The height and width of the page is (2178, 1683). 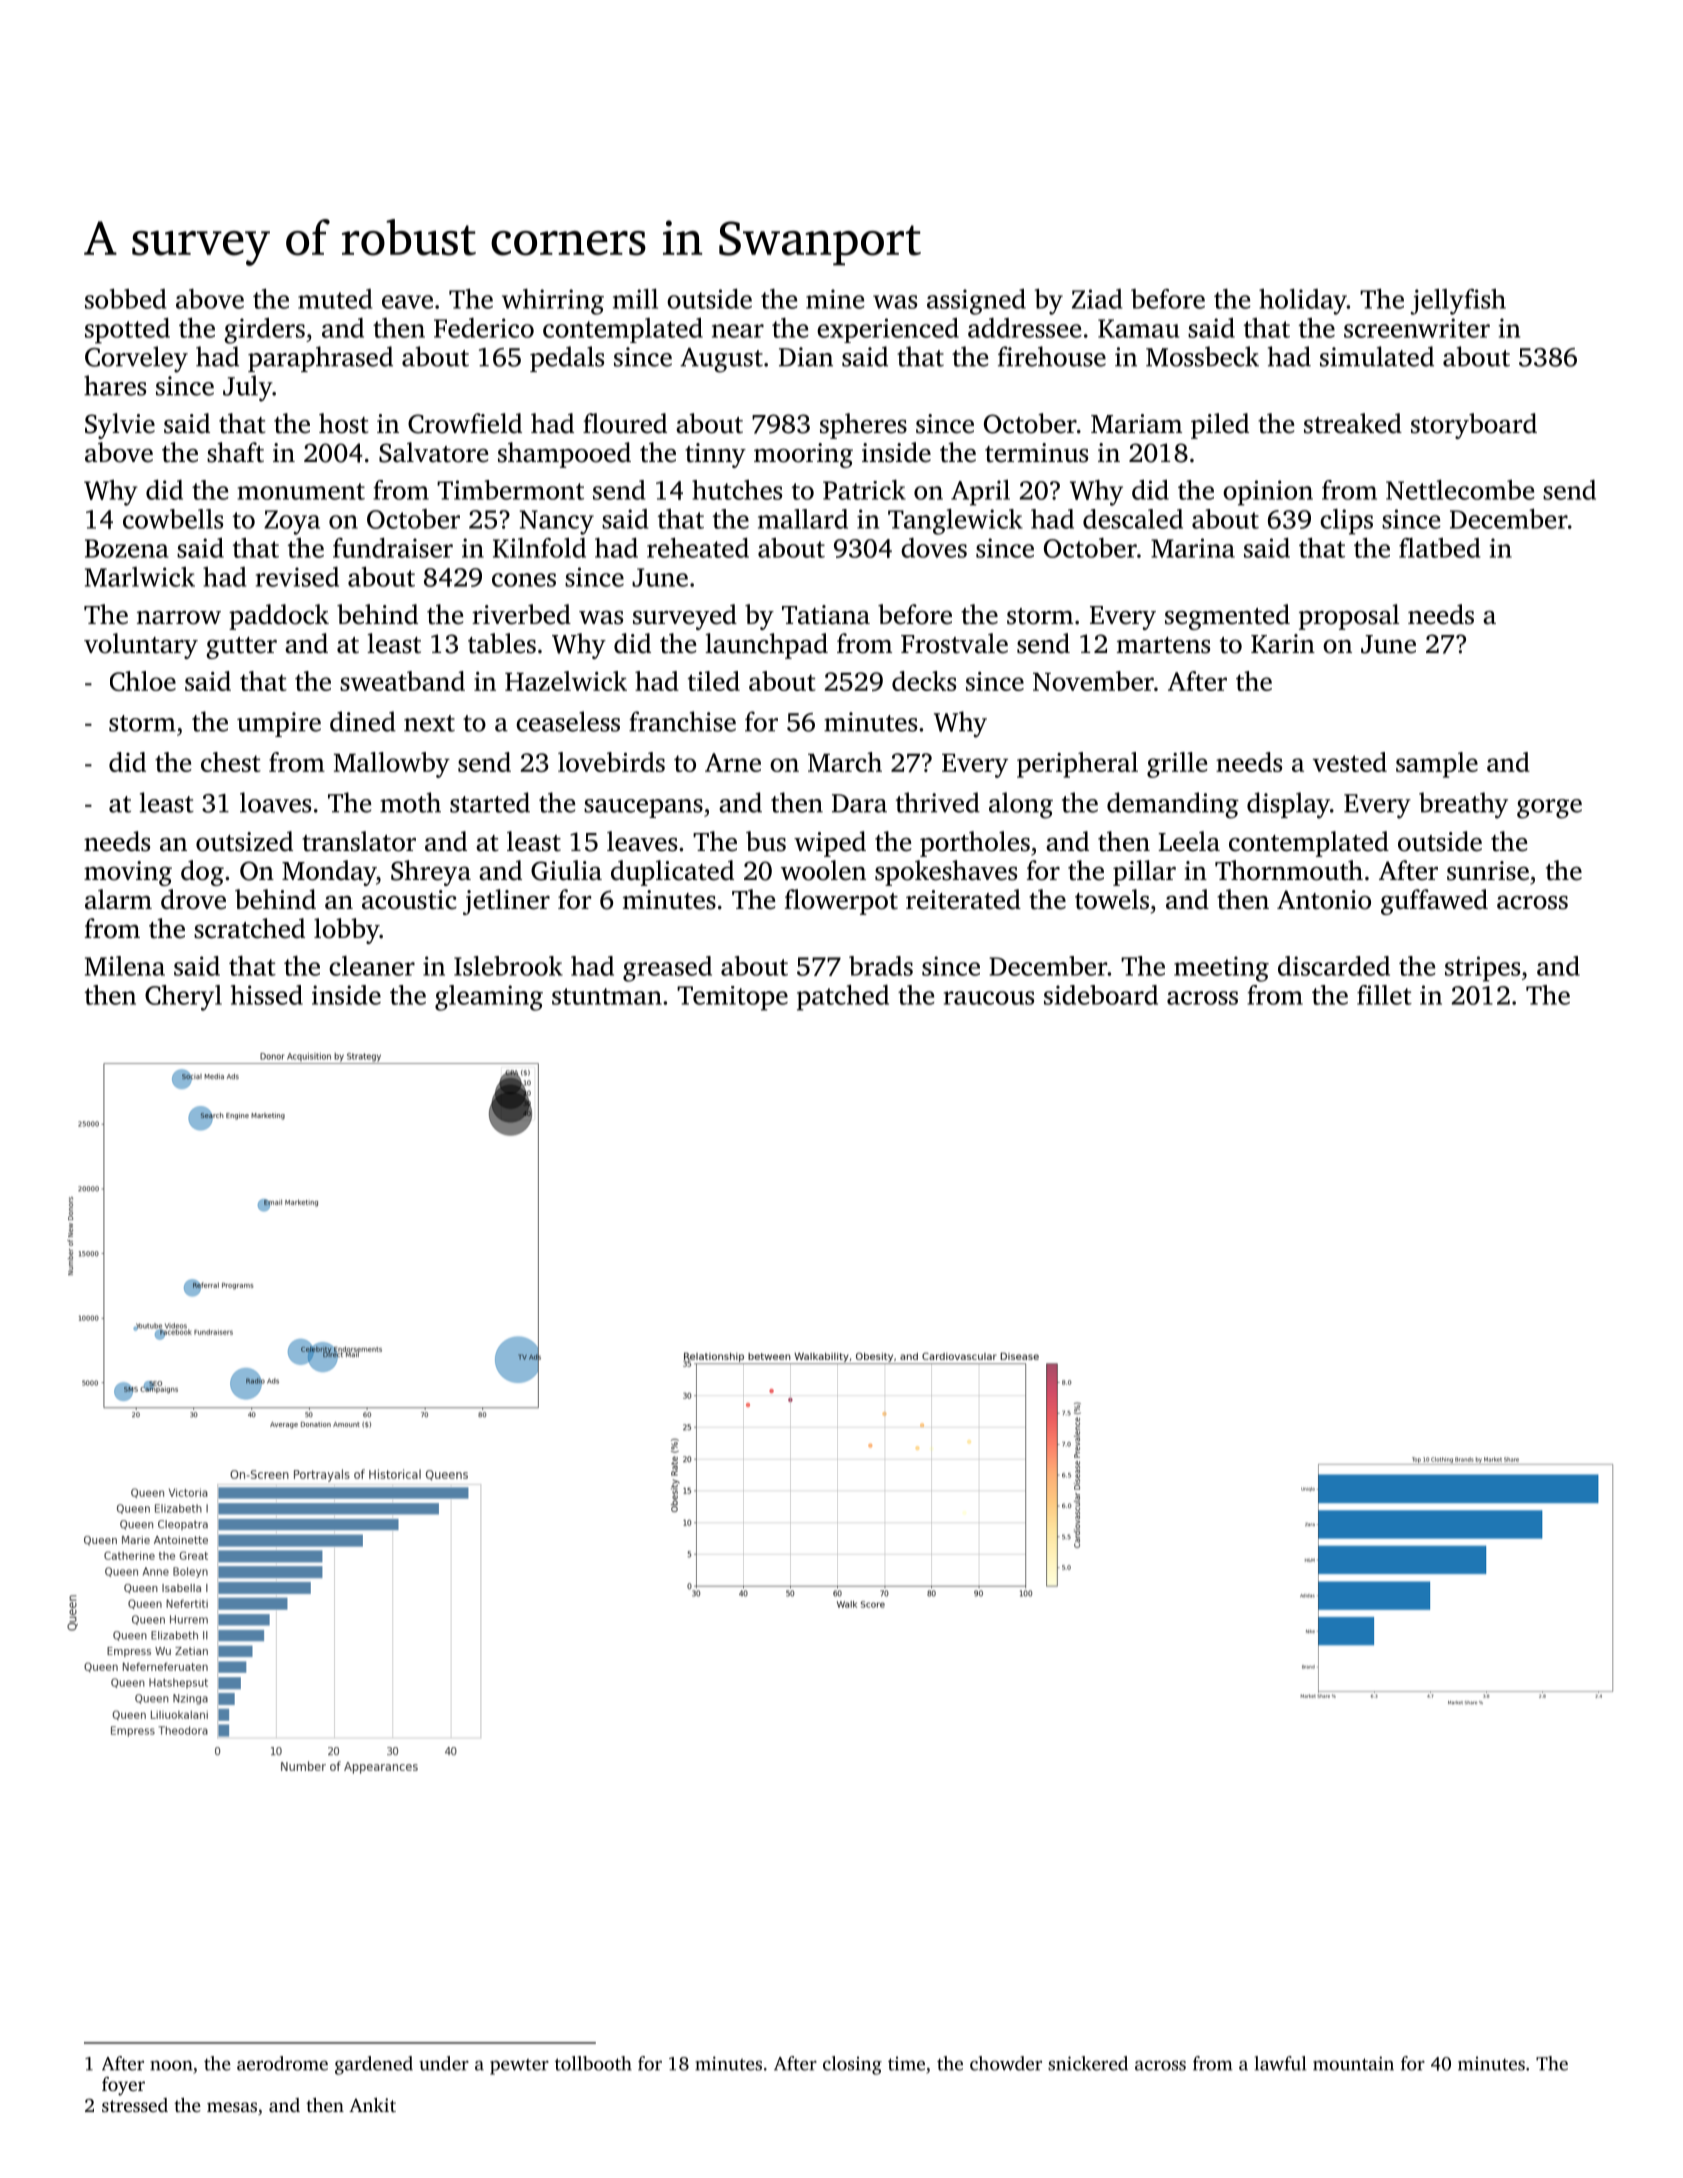 I want to click on fillet, so click(x=1384, y=995).
